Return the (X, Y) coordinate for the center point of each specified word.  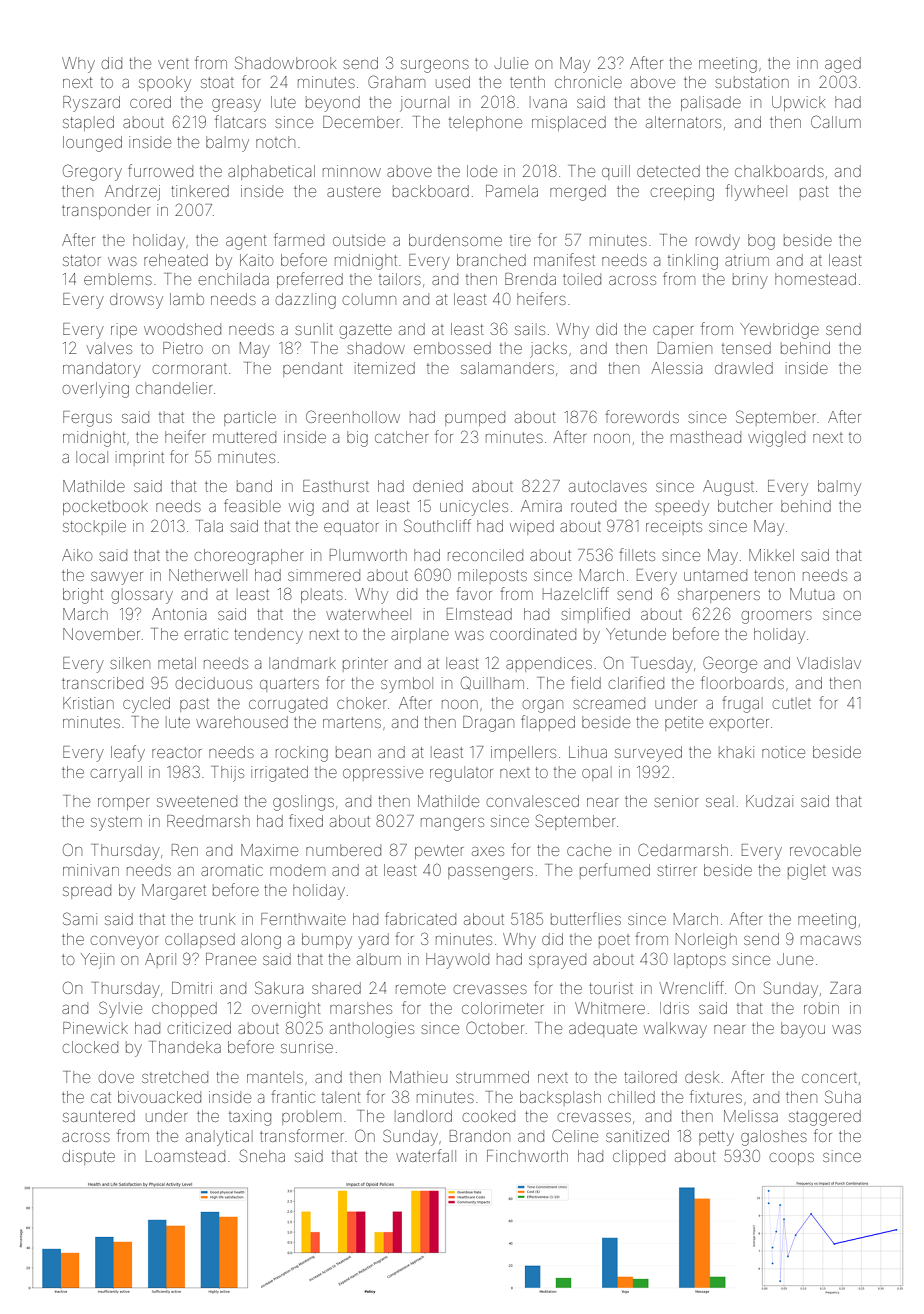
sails (530, 329)
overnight (286, 1010)
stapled (88, 123)
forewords (642, 416)
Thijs (227, 774)
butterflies (586, 918)
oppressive (383, 773)
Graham (396, 81)
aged (843, 65)
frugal (742, 704)
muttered (244, 437)
